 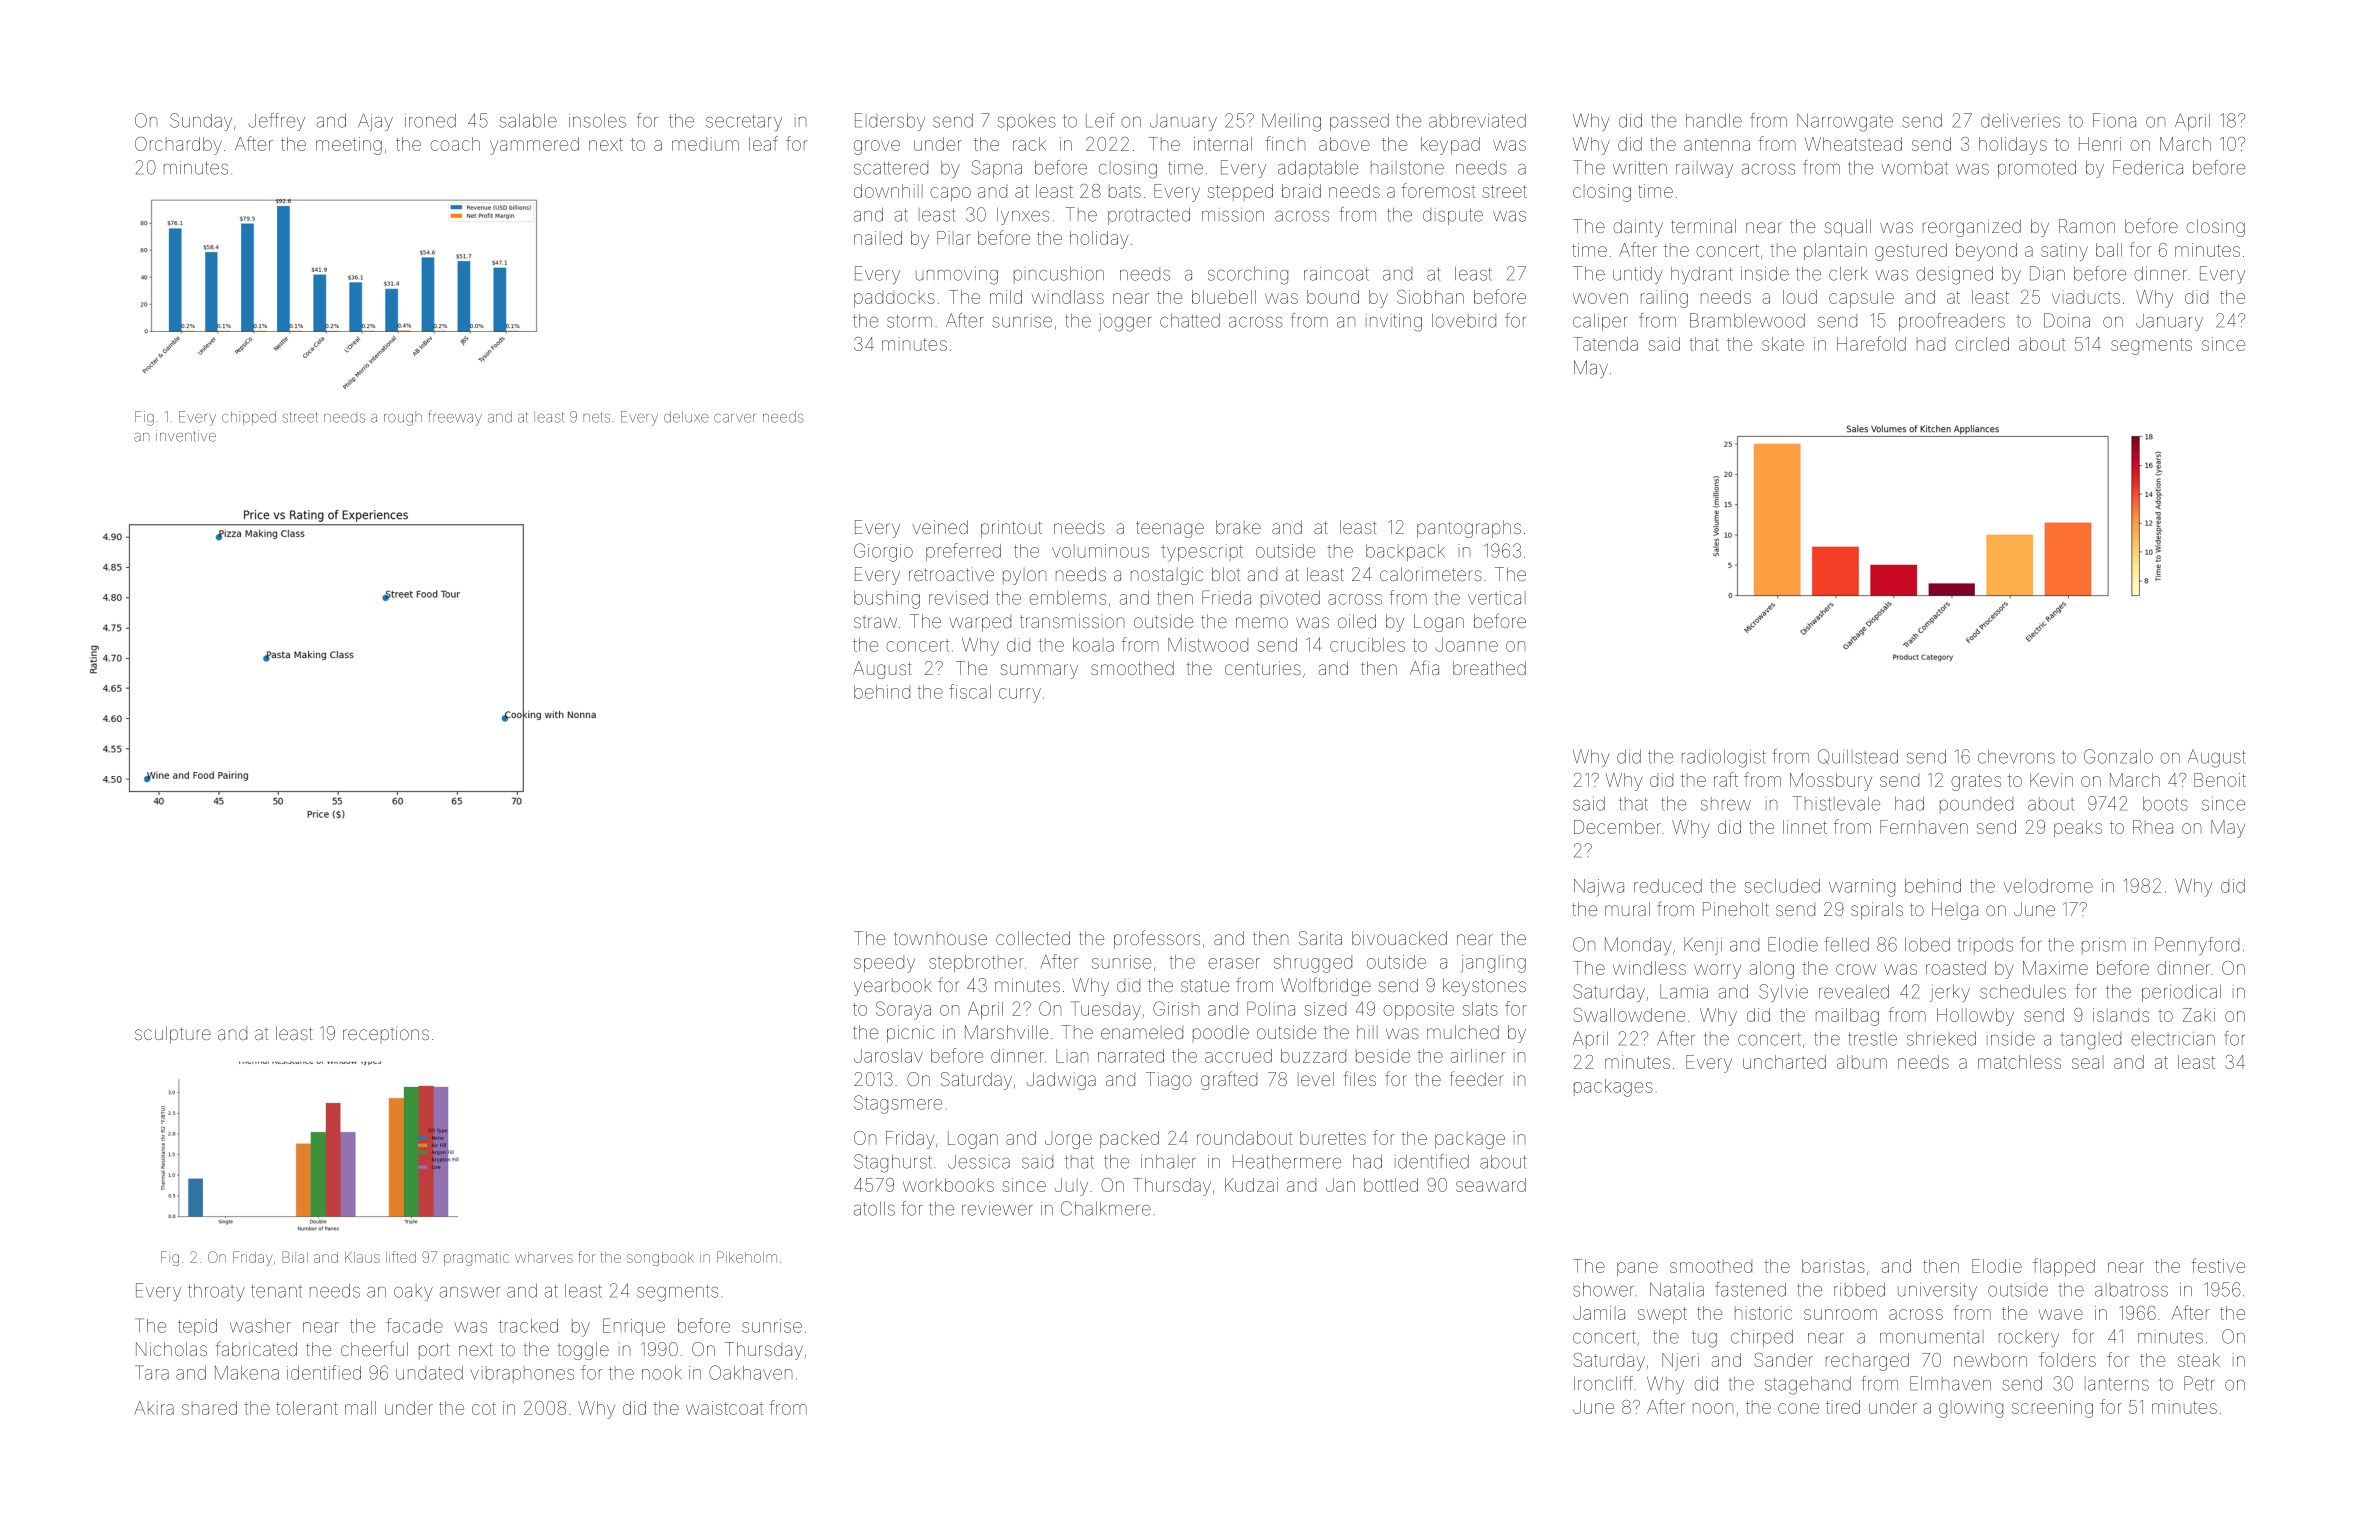 I want to click on breathed, so click(x=1489, y=668).
